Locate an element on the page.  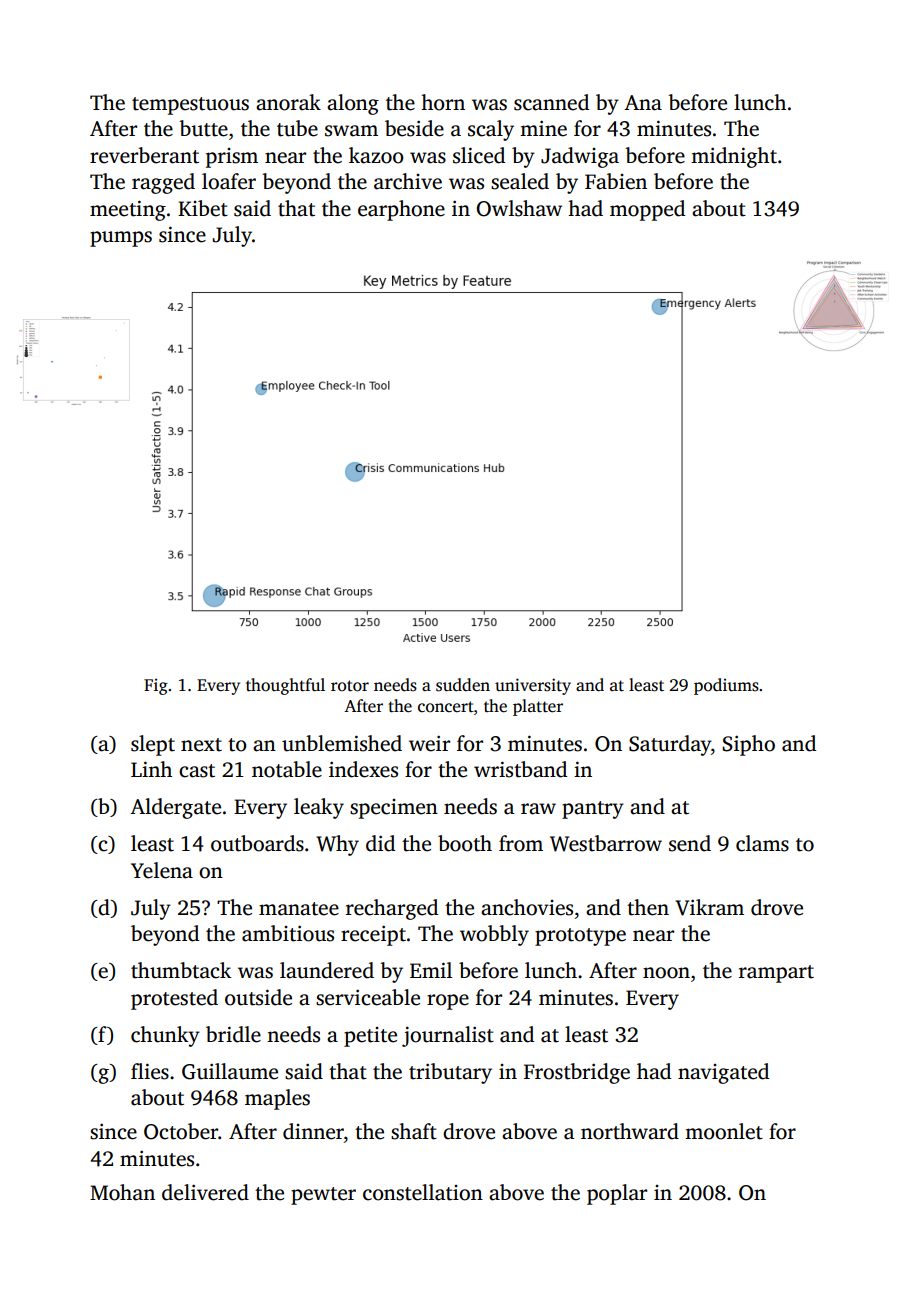
notable is located at coordinates (287, 769).
